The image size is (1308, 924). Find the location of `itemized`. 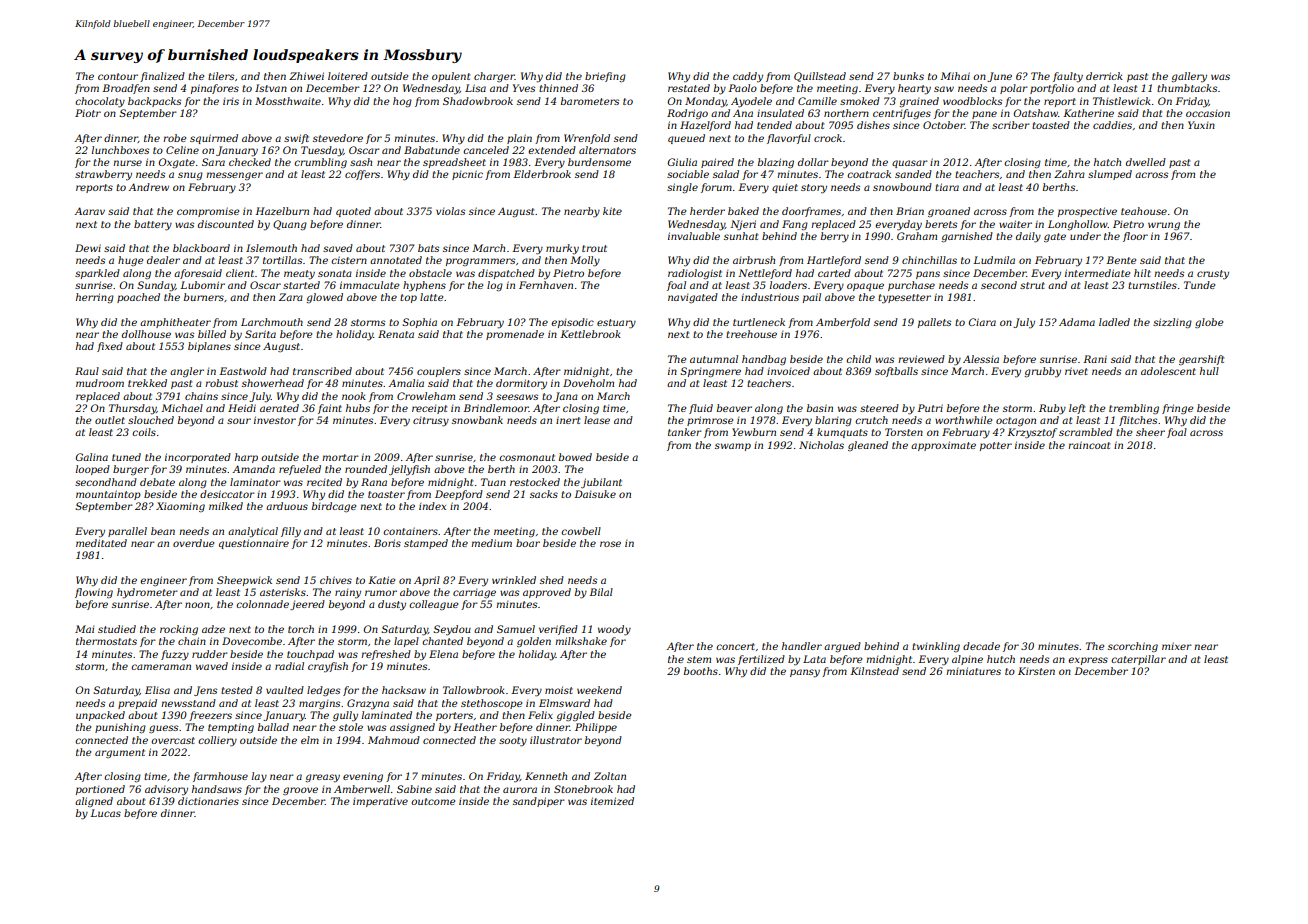

itemized is located at coordinates (612, 801).
